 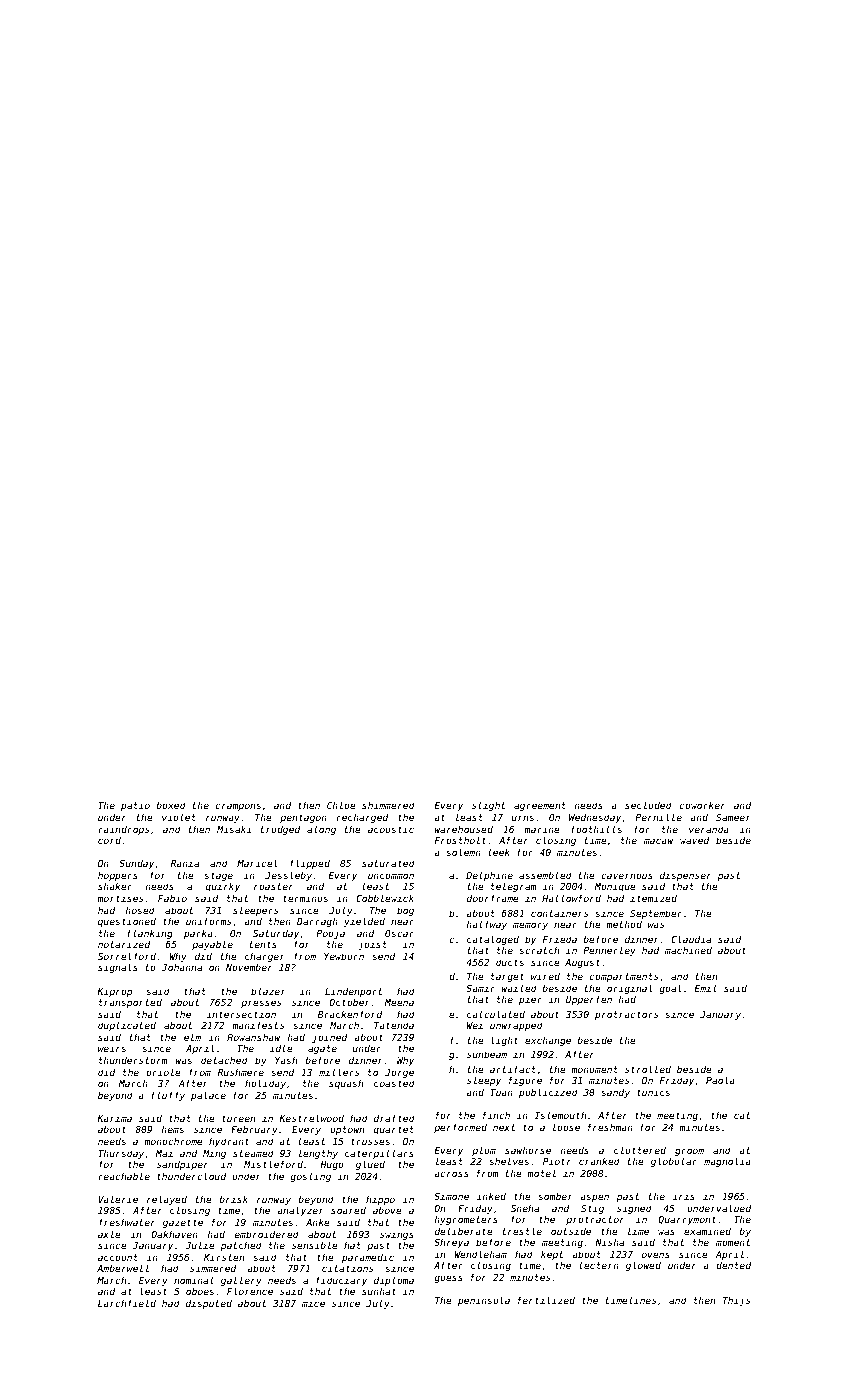 I want to click on acoustic, so click(x=391, y=829).
